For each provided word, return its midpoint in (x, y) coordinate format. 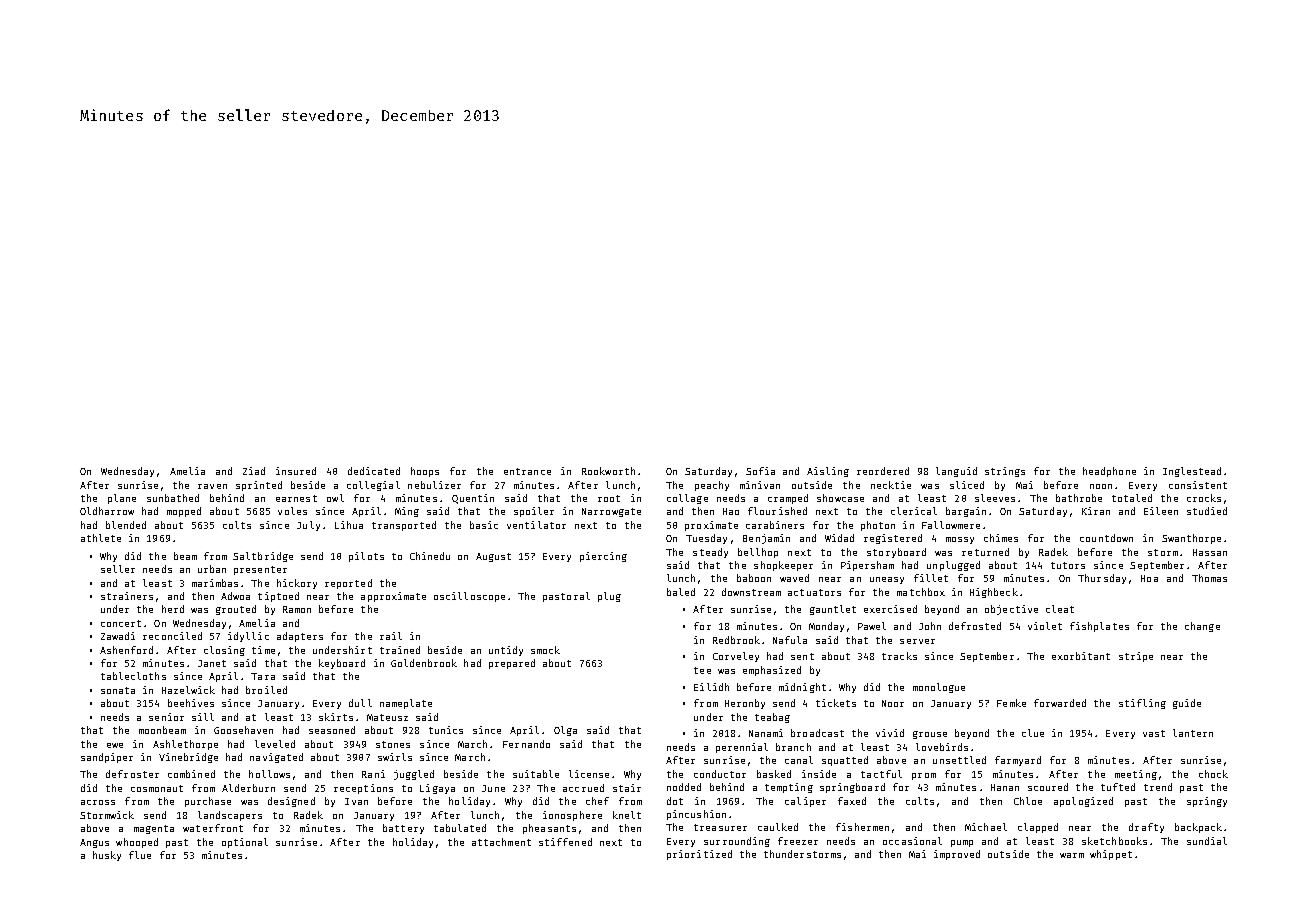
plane (122, 499)
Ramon (297, 609)
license (589, 774)
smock (545, 650)
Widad (839, 538)
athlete (101, 538)
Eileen (1161, 511)
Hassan (1210, 552)
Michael (986, 827)
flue (140, 855)
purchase (208, 802)
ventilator (536, 525)
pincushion (696, 815)
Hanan (1005, 787)
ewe (115, 745)
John (930, 626)
